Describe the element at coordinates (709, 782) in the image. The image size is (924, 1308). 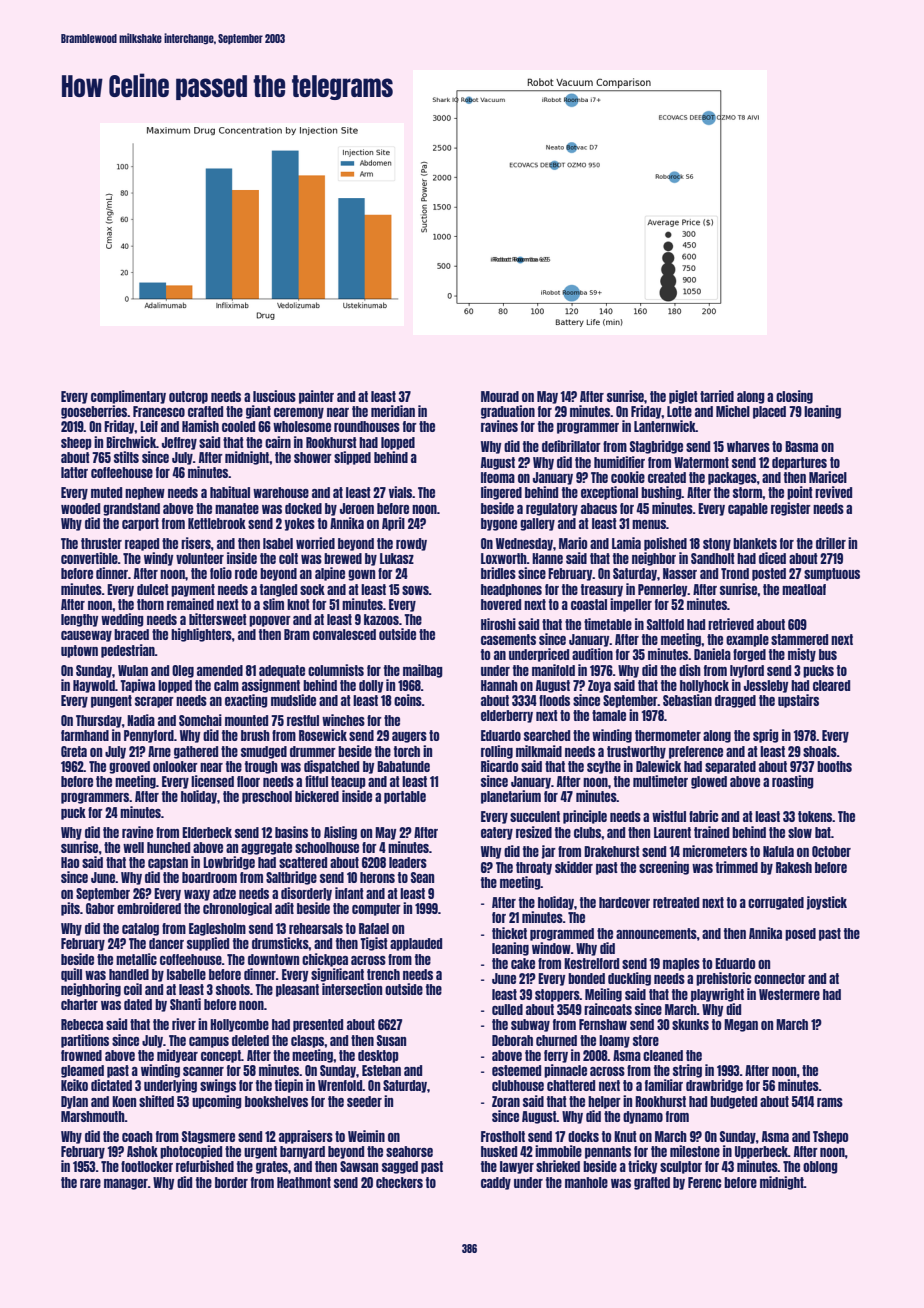
I see `glowed` at that location.
